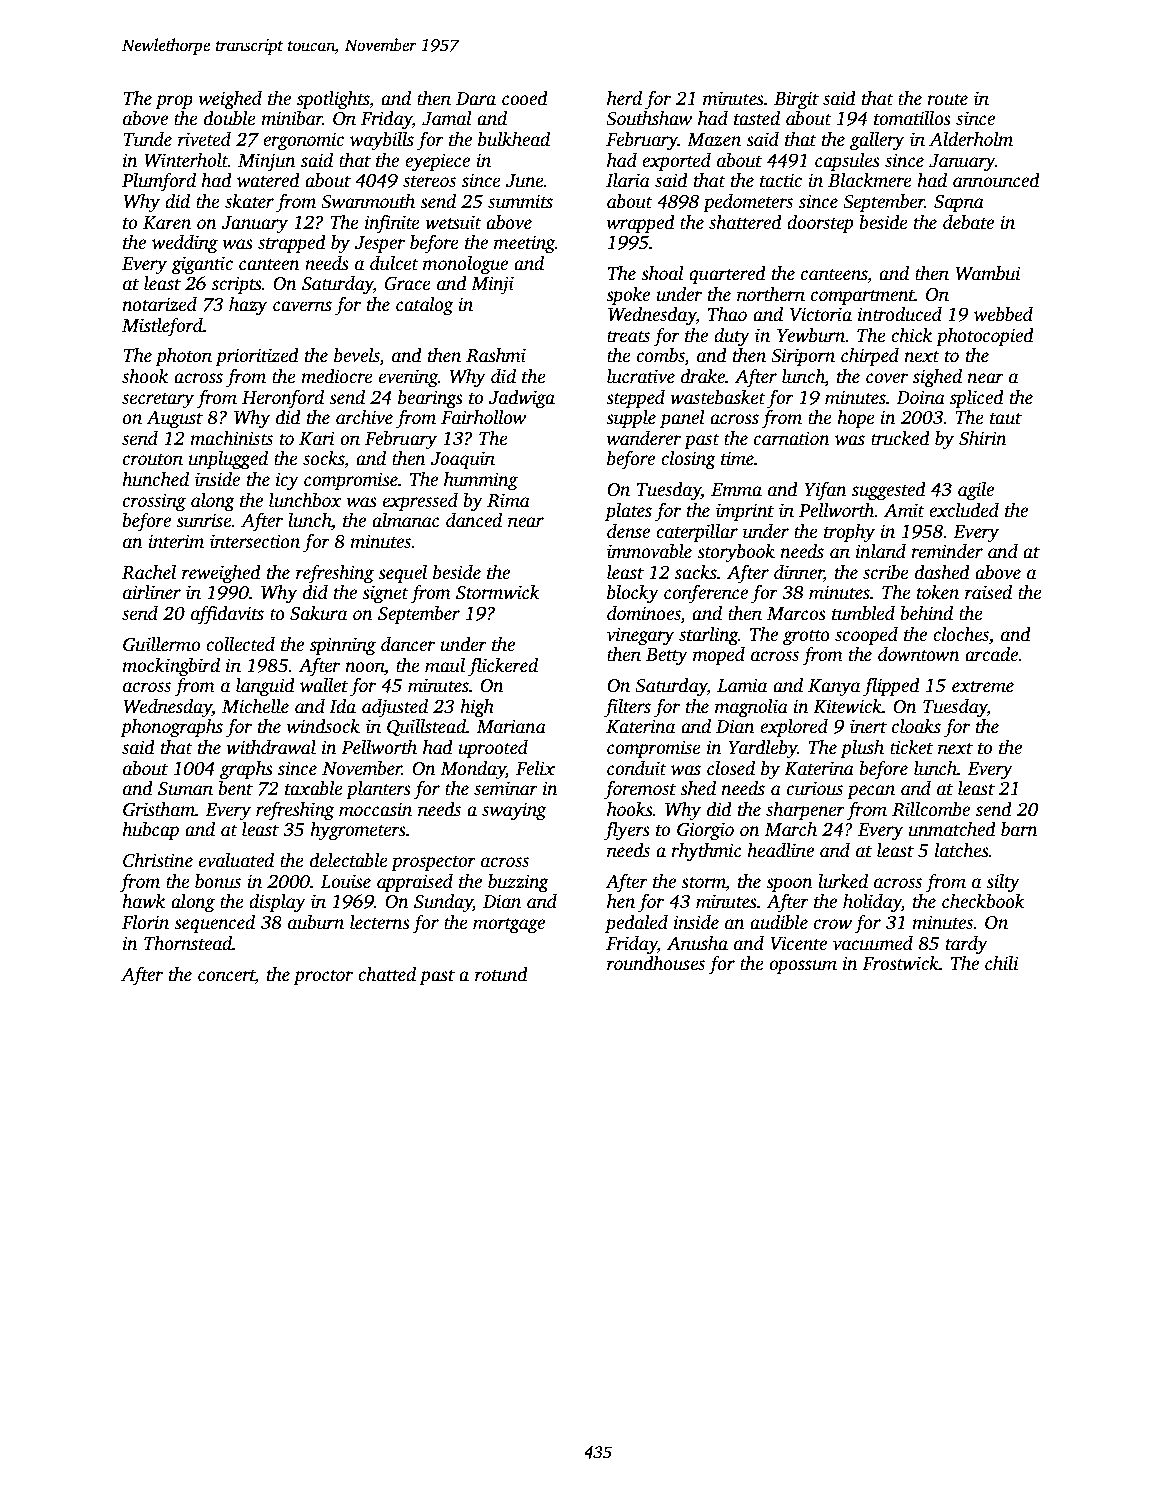 The height and width of the screenshot is (1511, 1168). Describe the element at coordinates (900, 963) in the screenshot. I see `Frostwick` at that location.
